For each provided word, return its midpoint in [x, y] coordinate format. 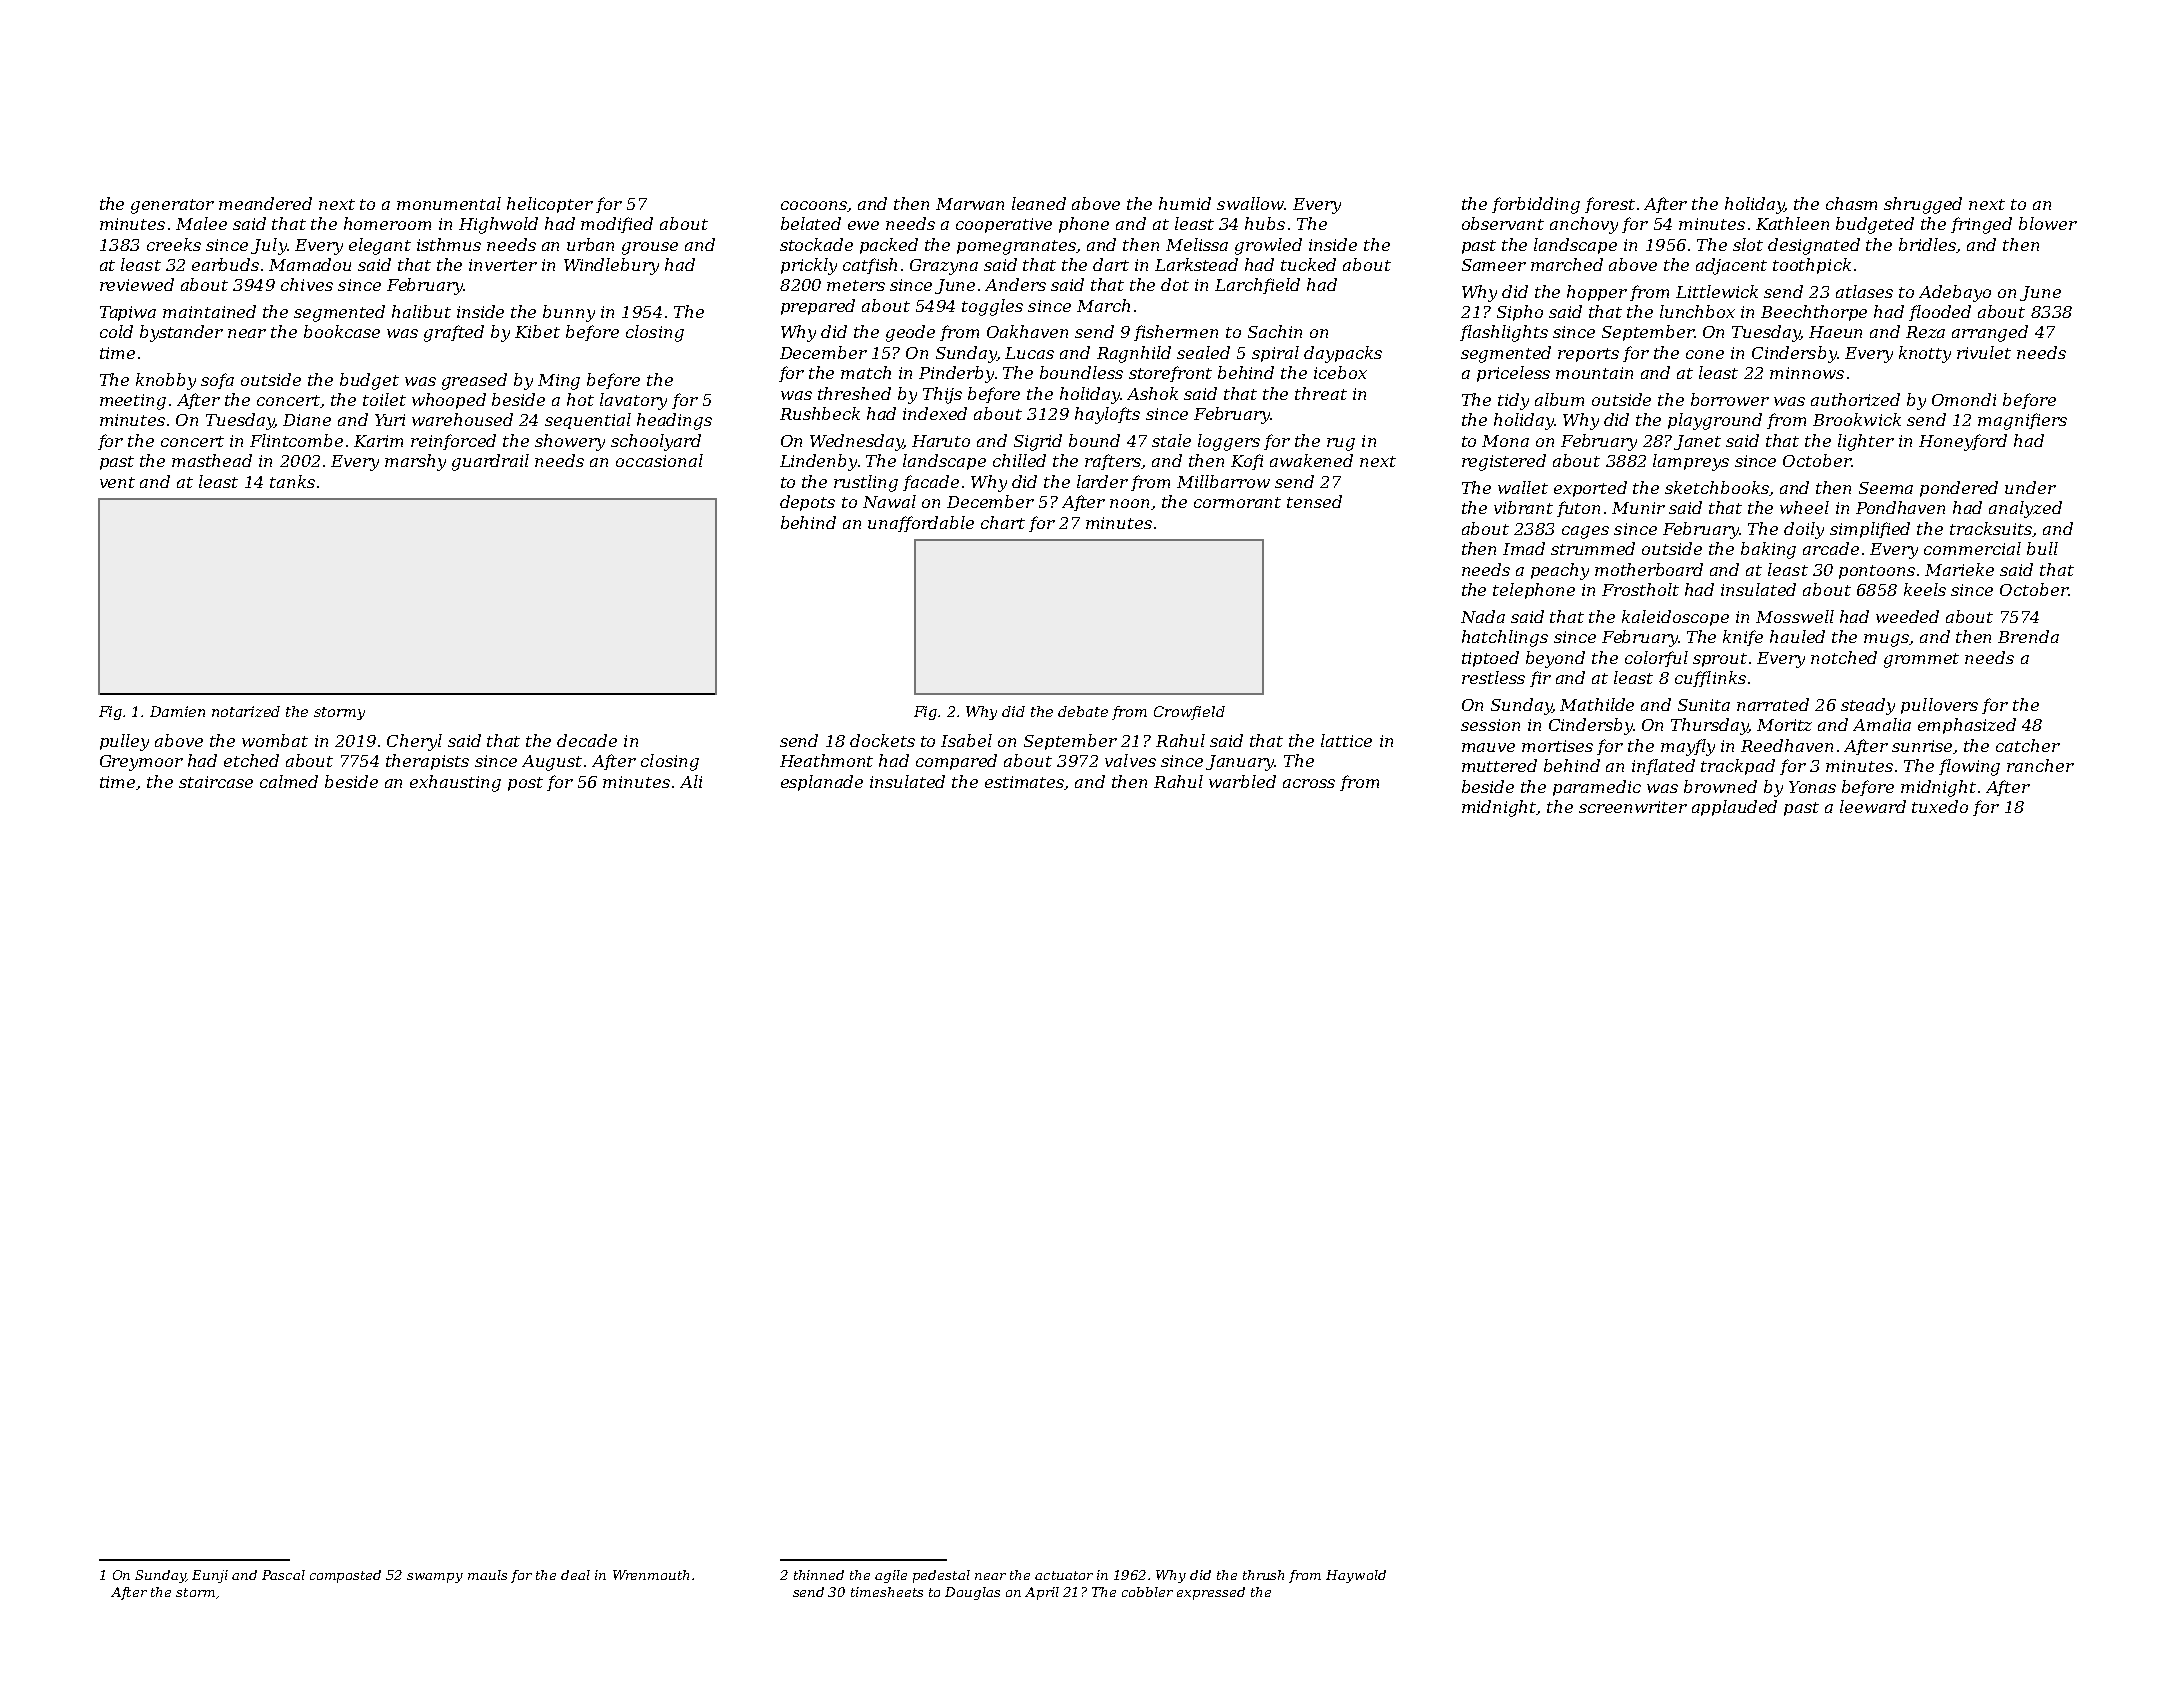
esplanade [822, 783]
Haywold [1356, 1576]
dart [1111, 264]
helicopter [550, 205]
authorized [1855, 399]
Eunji [210, 1576]
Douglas [972, 1593]
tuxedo [1940, 806]
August [552, 763]
